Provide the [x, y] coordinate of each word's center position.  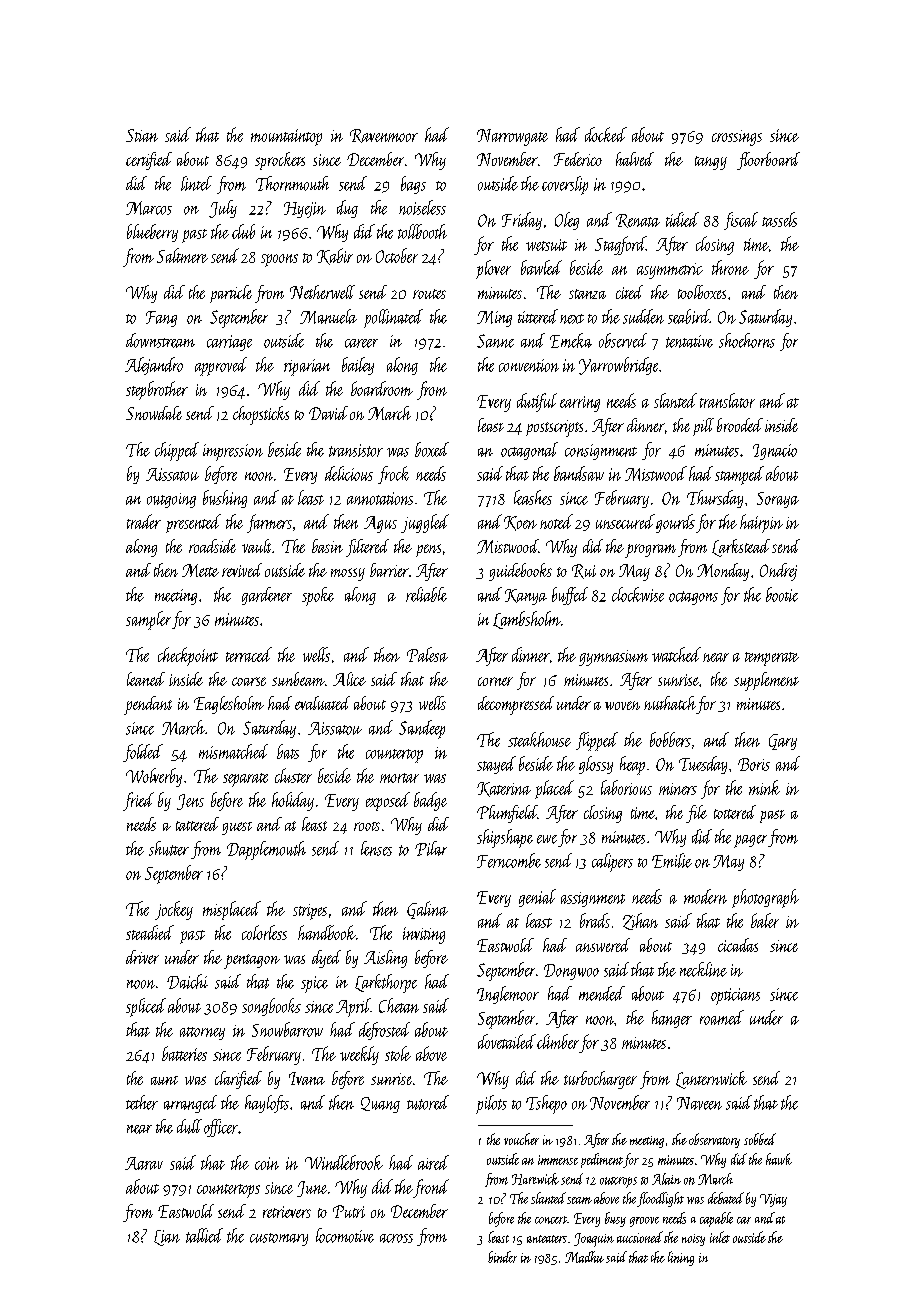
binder [502, 1257]
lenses [376, 848]
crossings [737, 138]
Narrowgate [512, 137]
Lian [167, 1238]
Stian [142, 135]
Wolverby [154, 777]
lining [681, 1258]
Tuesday [703, 765]
